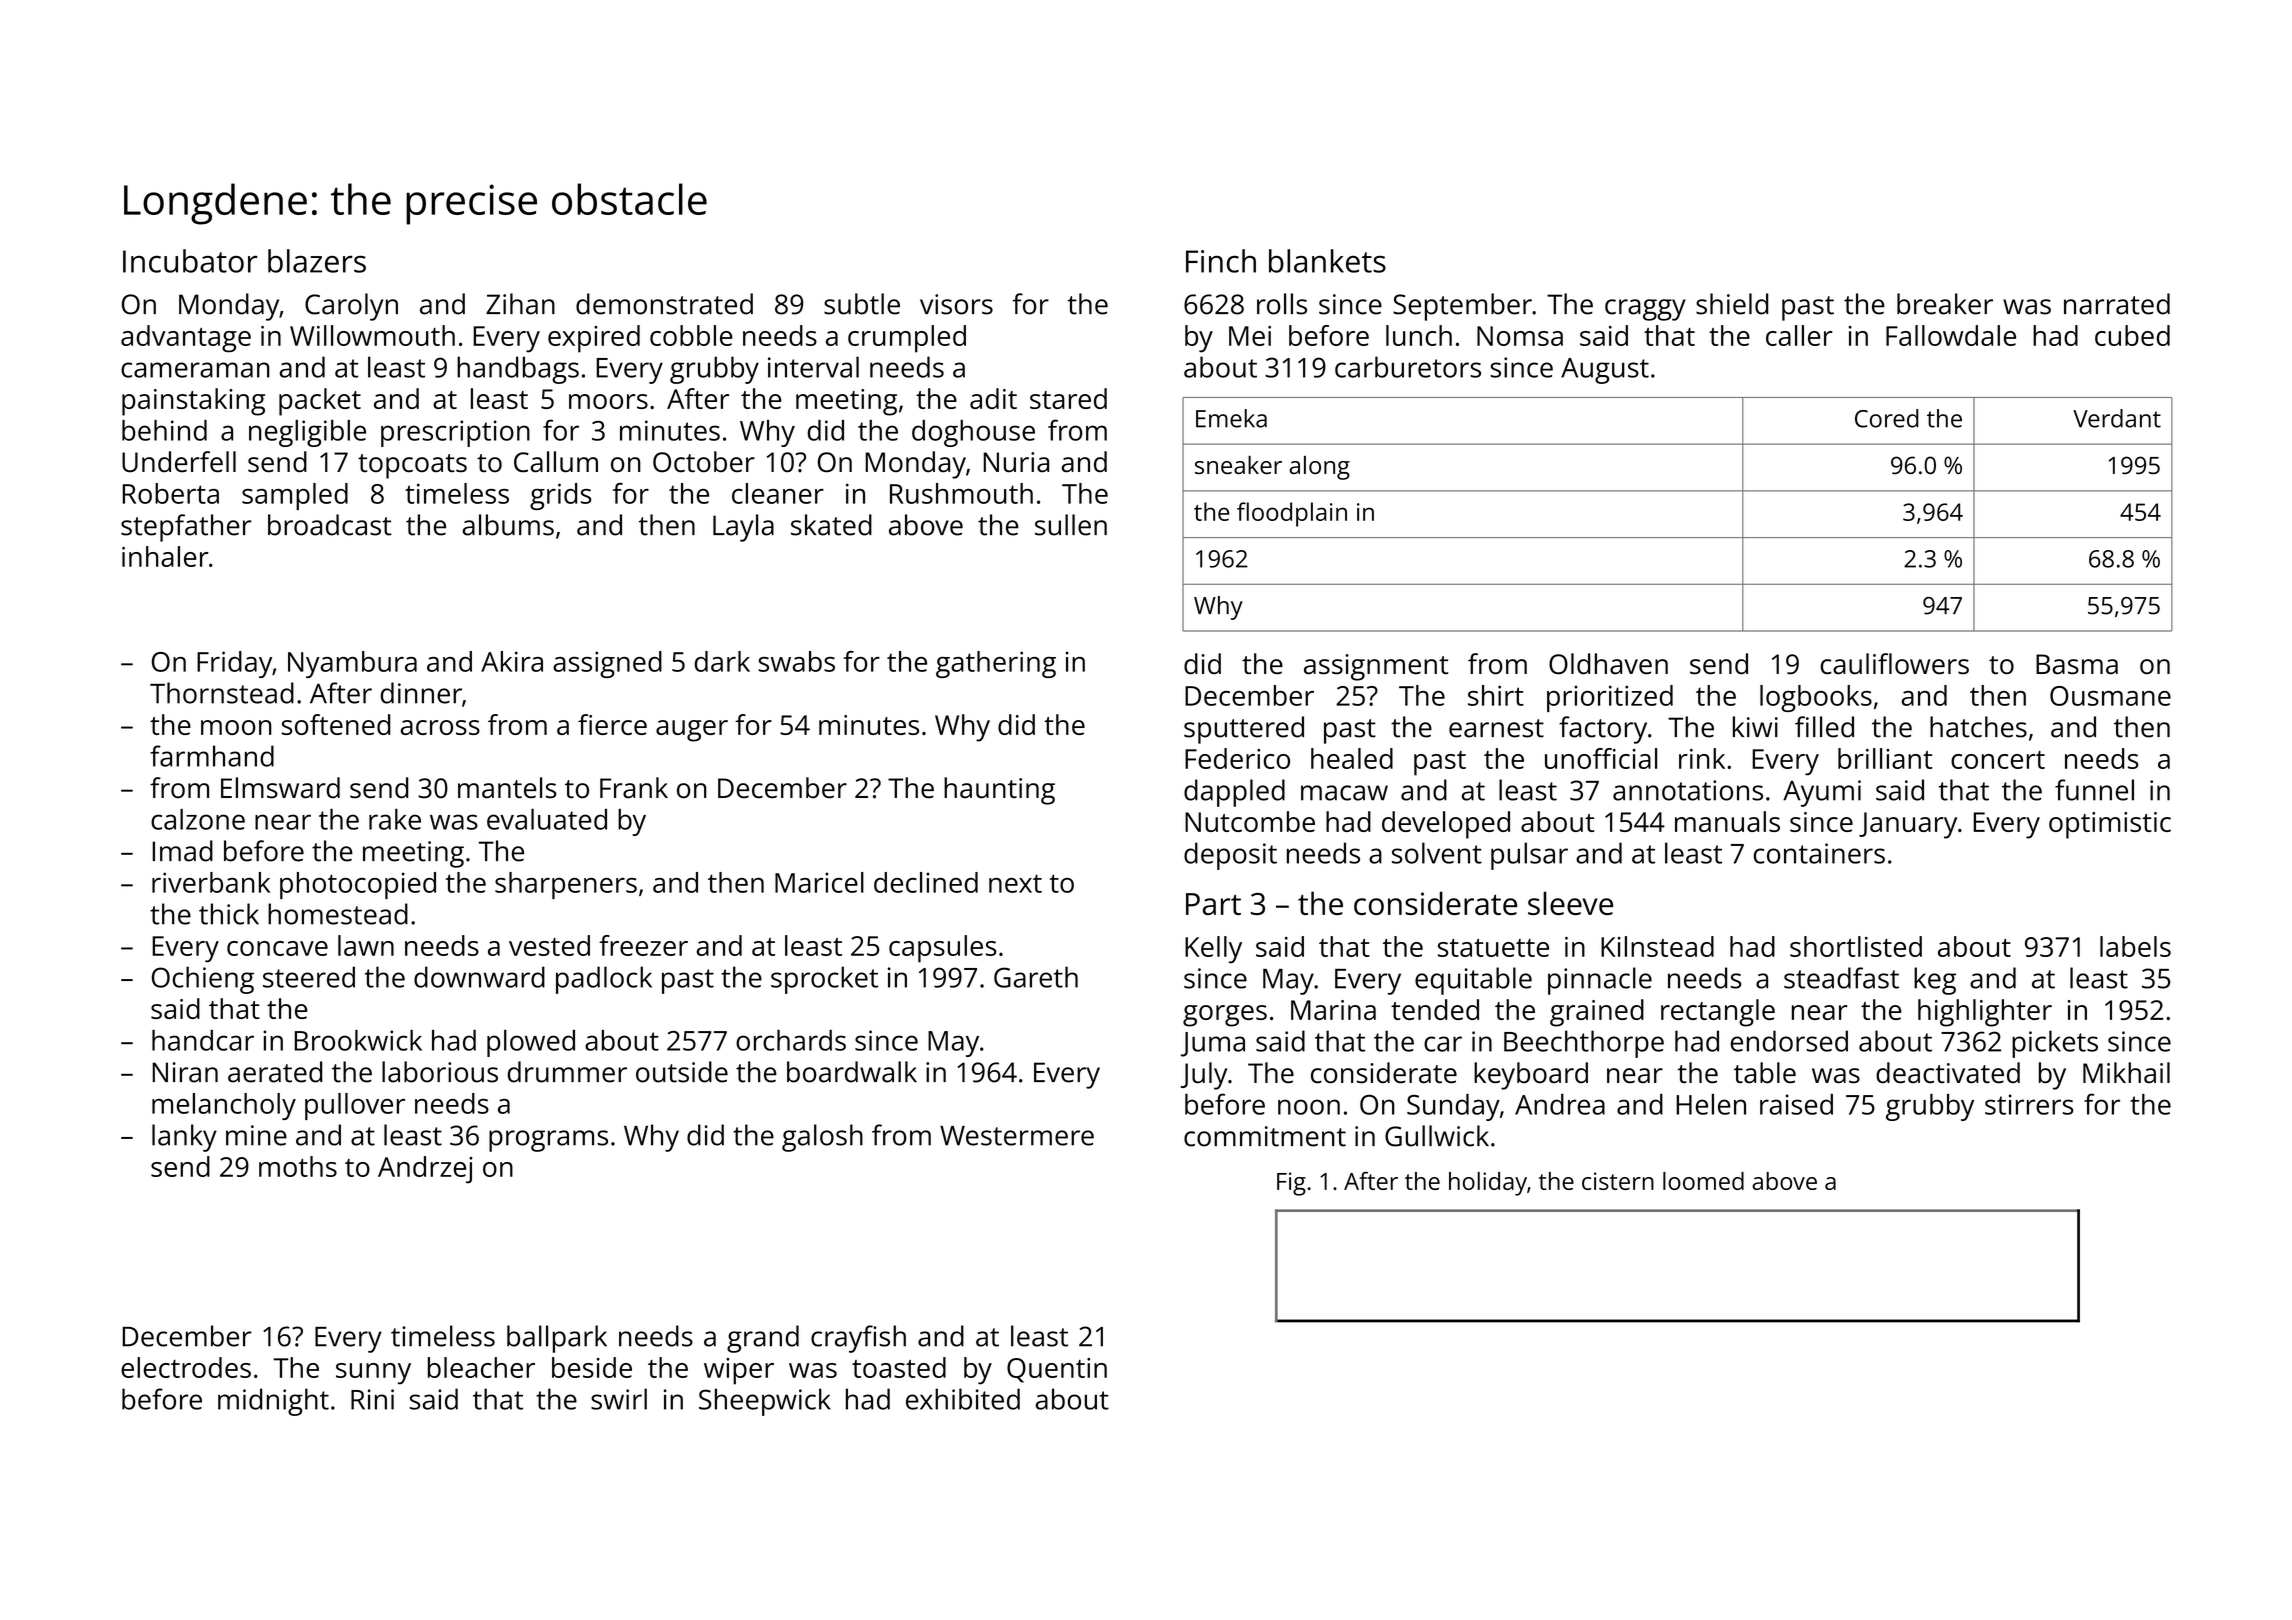 The width and height of the screenshot is (2292, 1620). Describe the element at coordinates (1017, 1136) in the screenshot. I see `Westermere` at that location.
